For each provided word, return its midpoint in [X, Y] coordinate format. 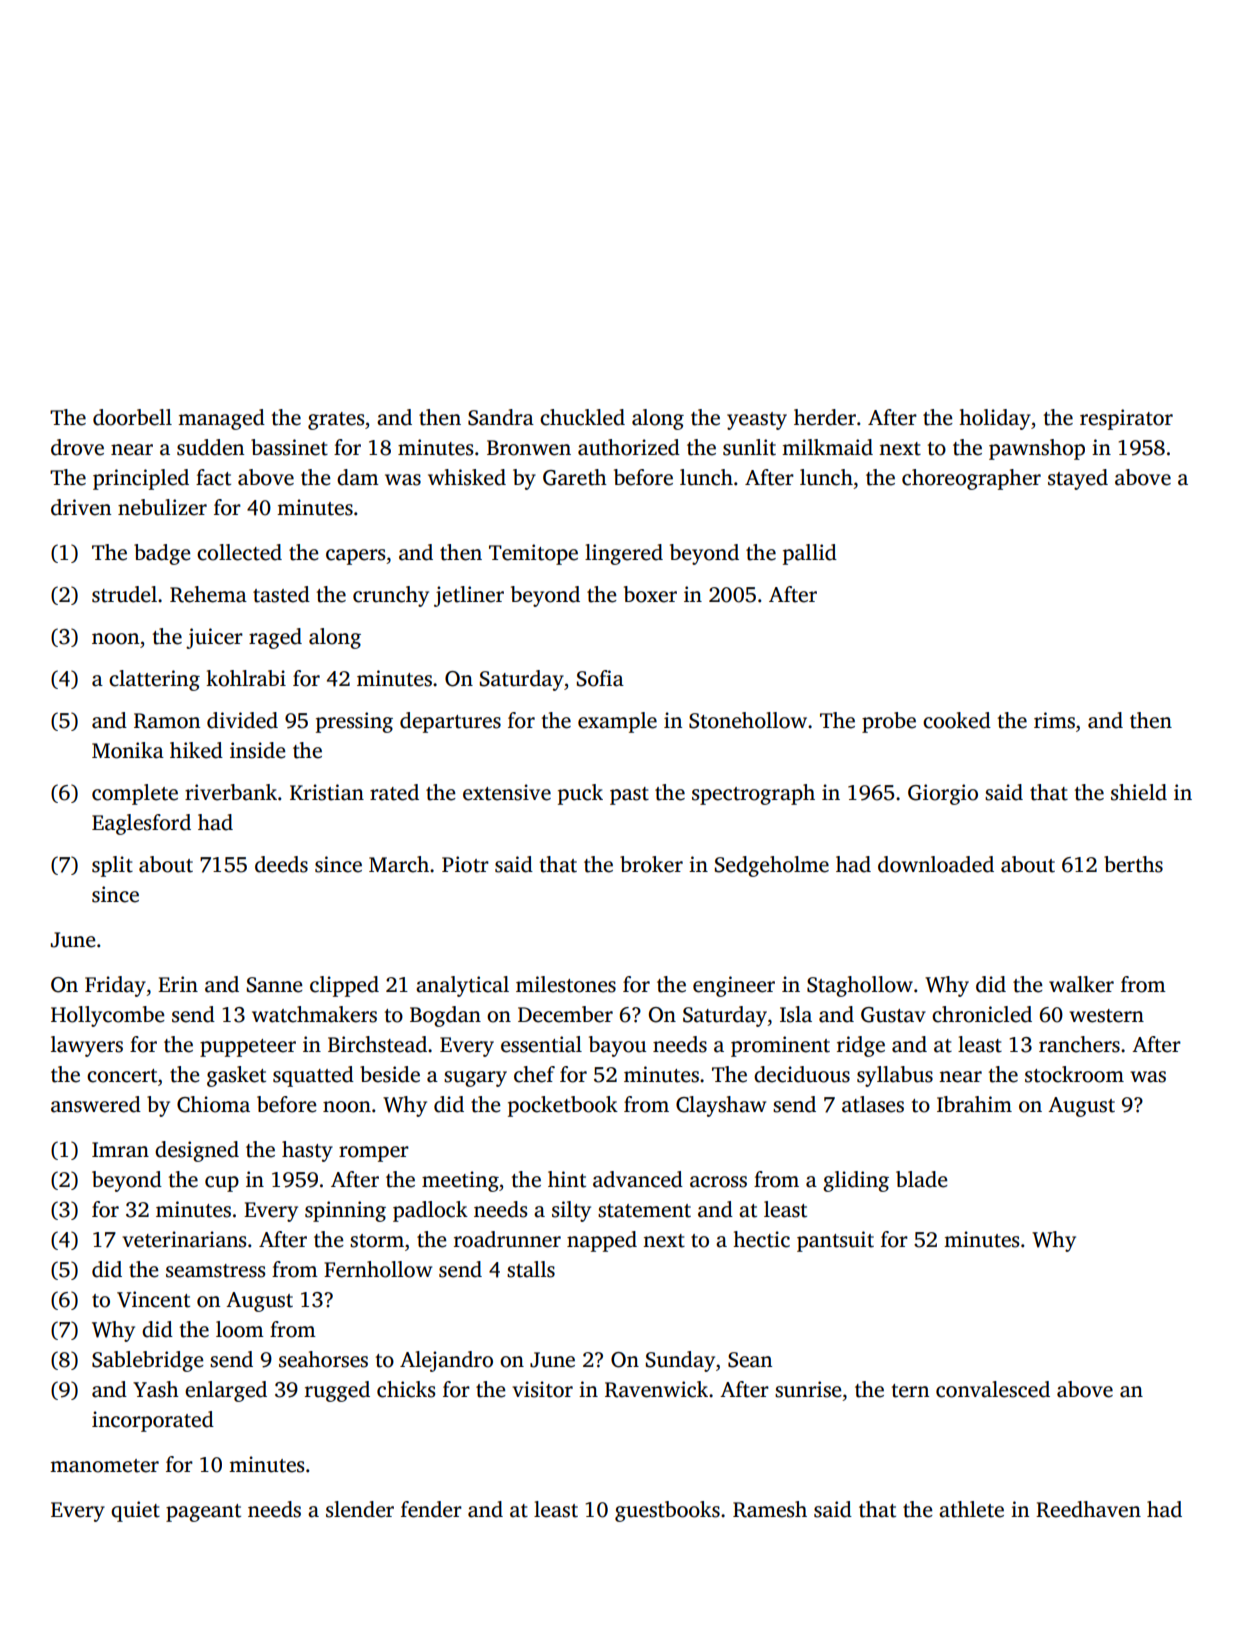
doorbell [132, 417]
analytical [462, 986]
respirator [1126, 419]
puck [580, 794]
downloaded [936, 864]
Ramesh [770, 1509]
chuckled [582, 417]
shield [1139, 792]
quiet [135, 1511]
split [112, 866]
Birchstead [377, 1044]
